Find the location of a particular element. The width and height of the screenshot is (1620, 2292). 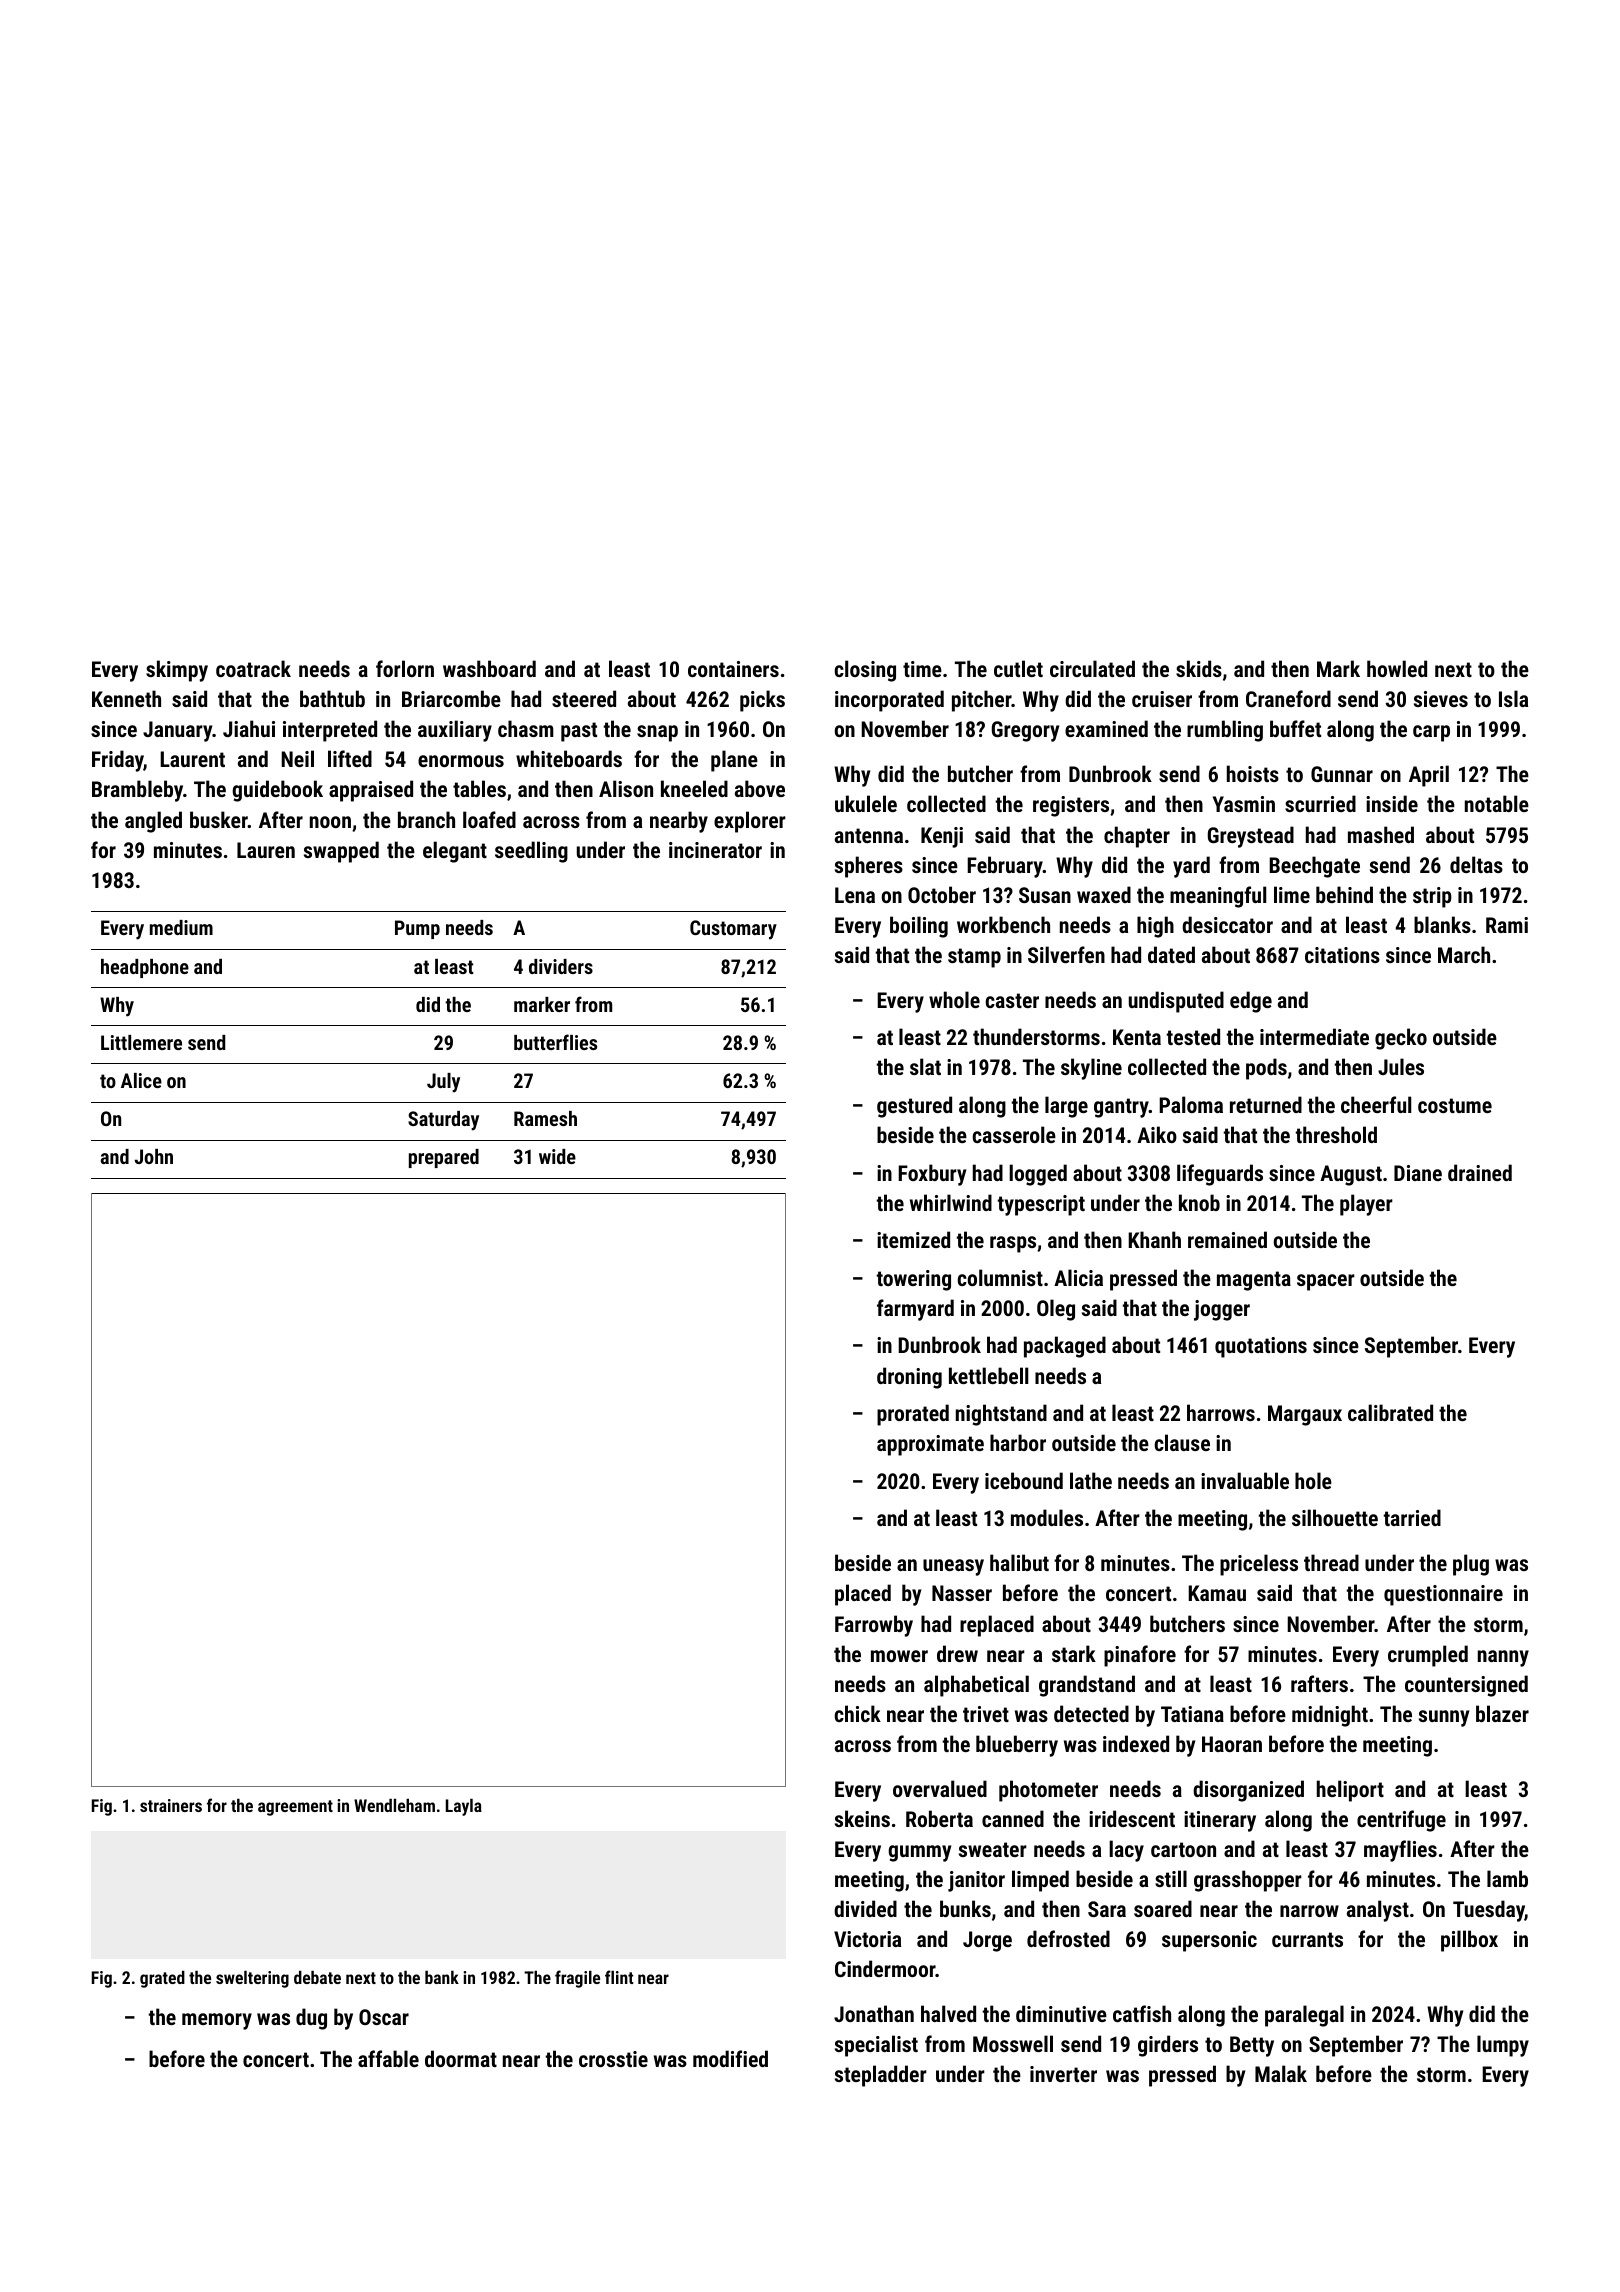

player is located at coordinates (1366, 1205).
